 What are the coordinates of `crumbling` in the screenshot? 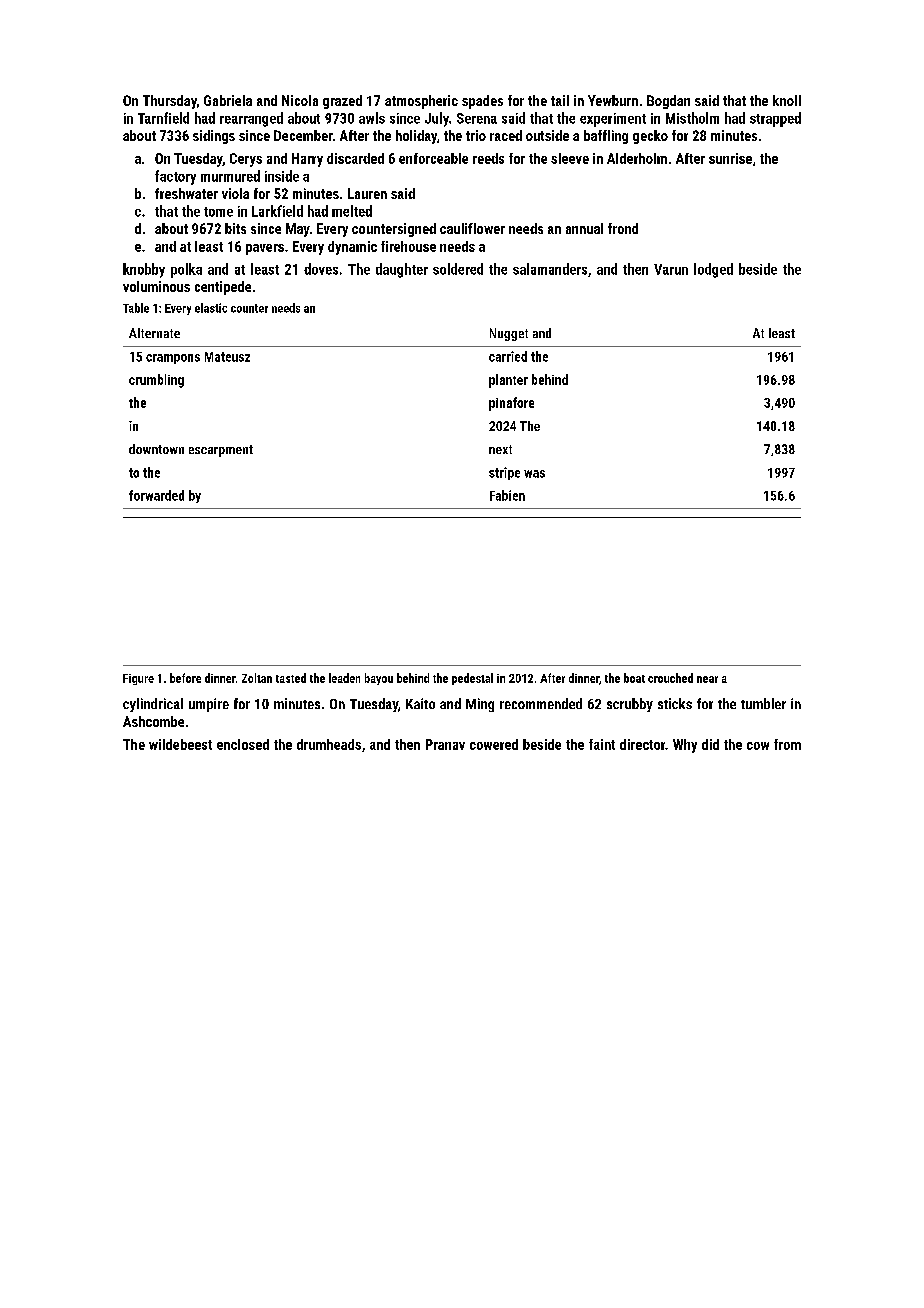 It's located at (156, 381).
